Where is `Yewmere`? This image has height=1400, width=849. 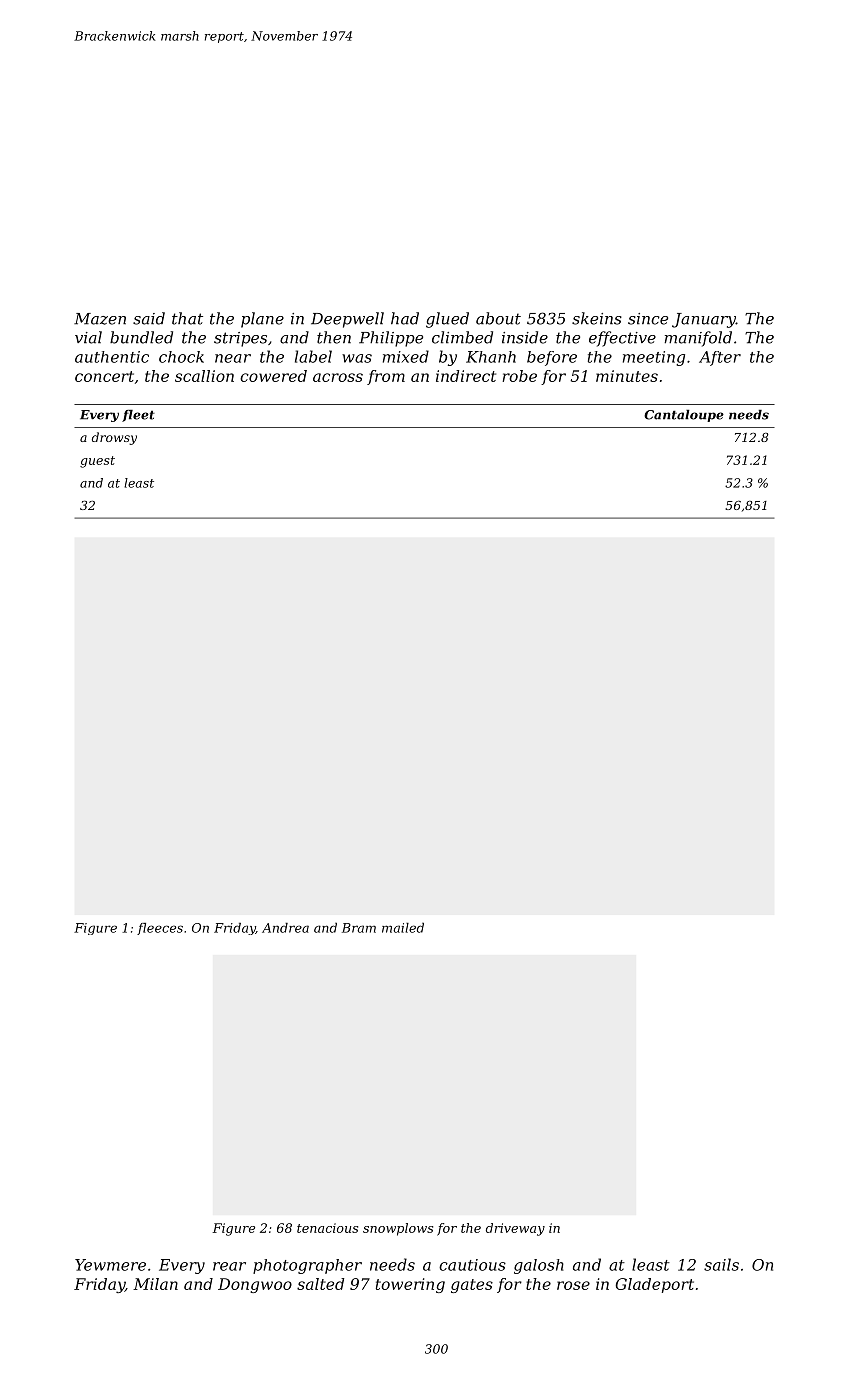 Yewmere is located at coordinates (110, 1265).
